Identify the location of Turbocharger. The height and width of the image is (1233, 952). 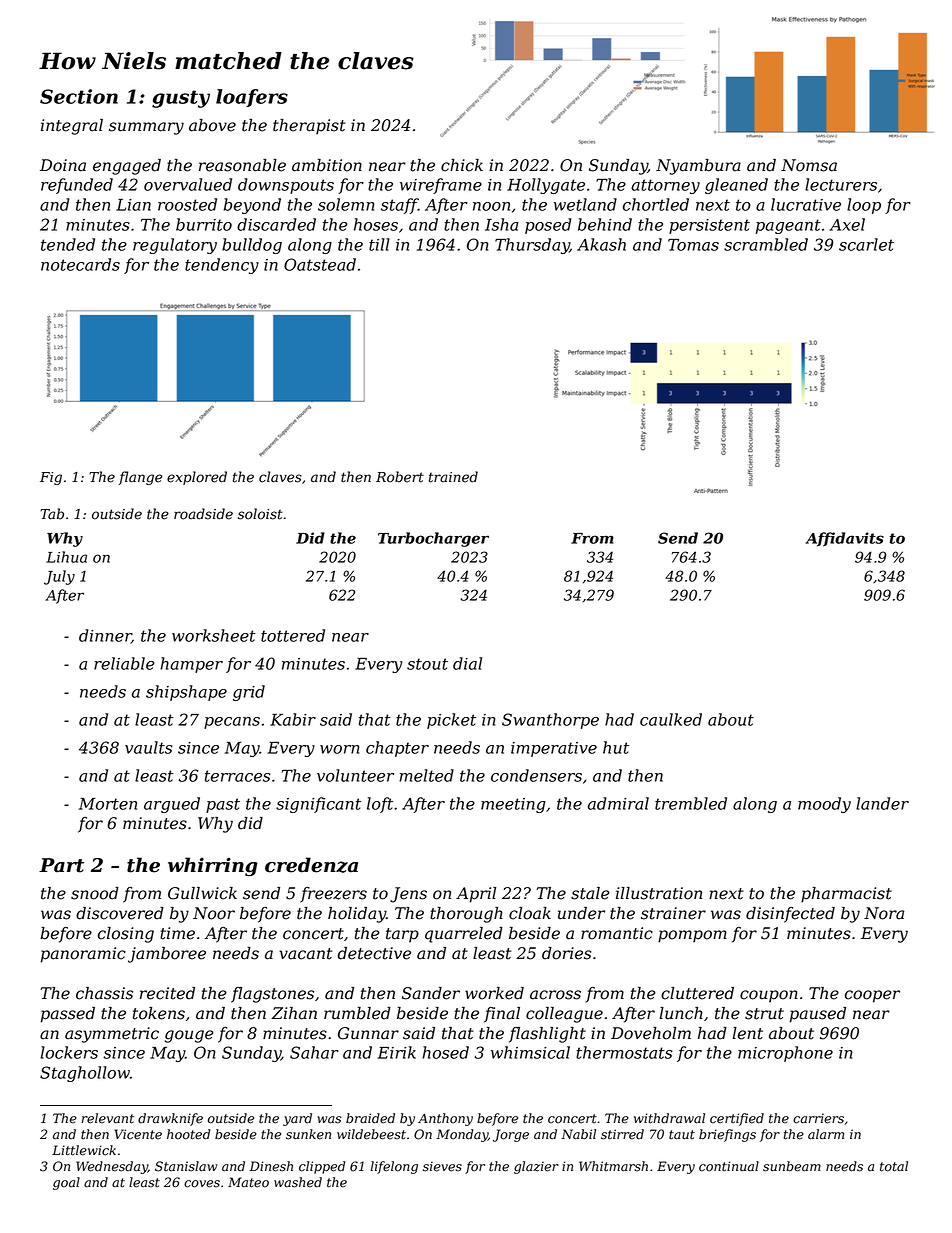
(433, 539).
